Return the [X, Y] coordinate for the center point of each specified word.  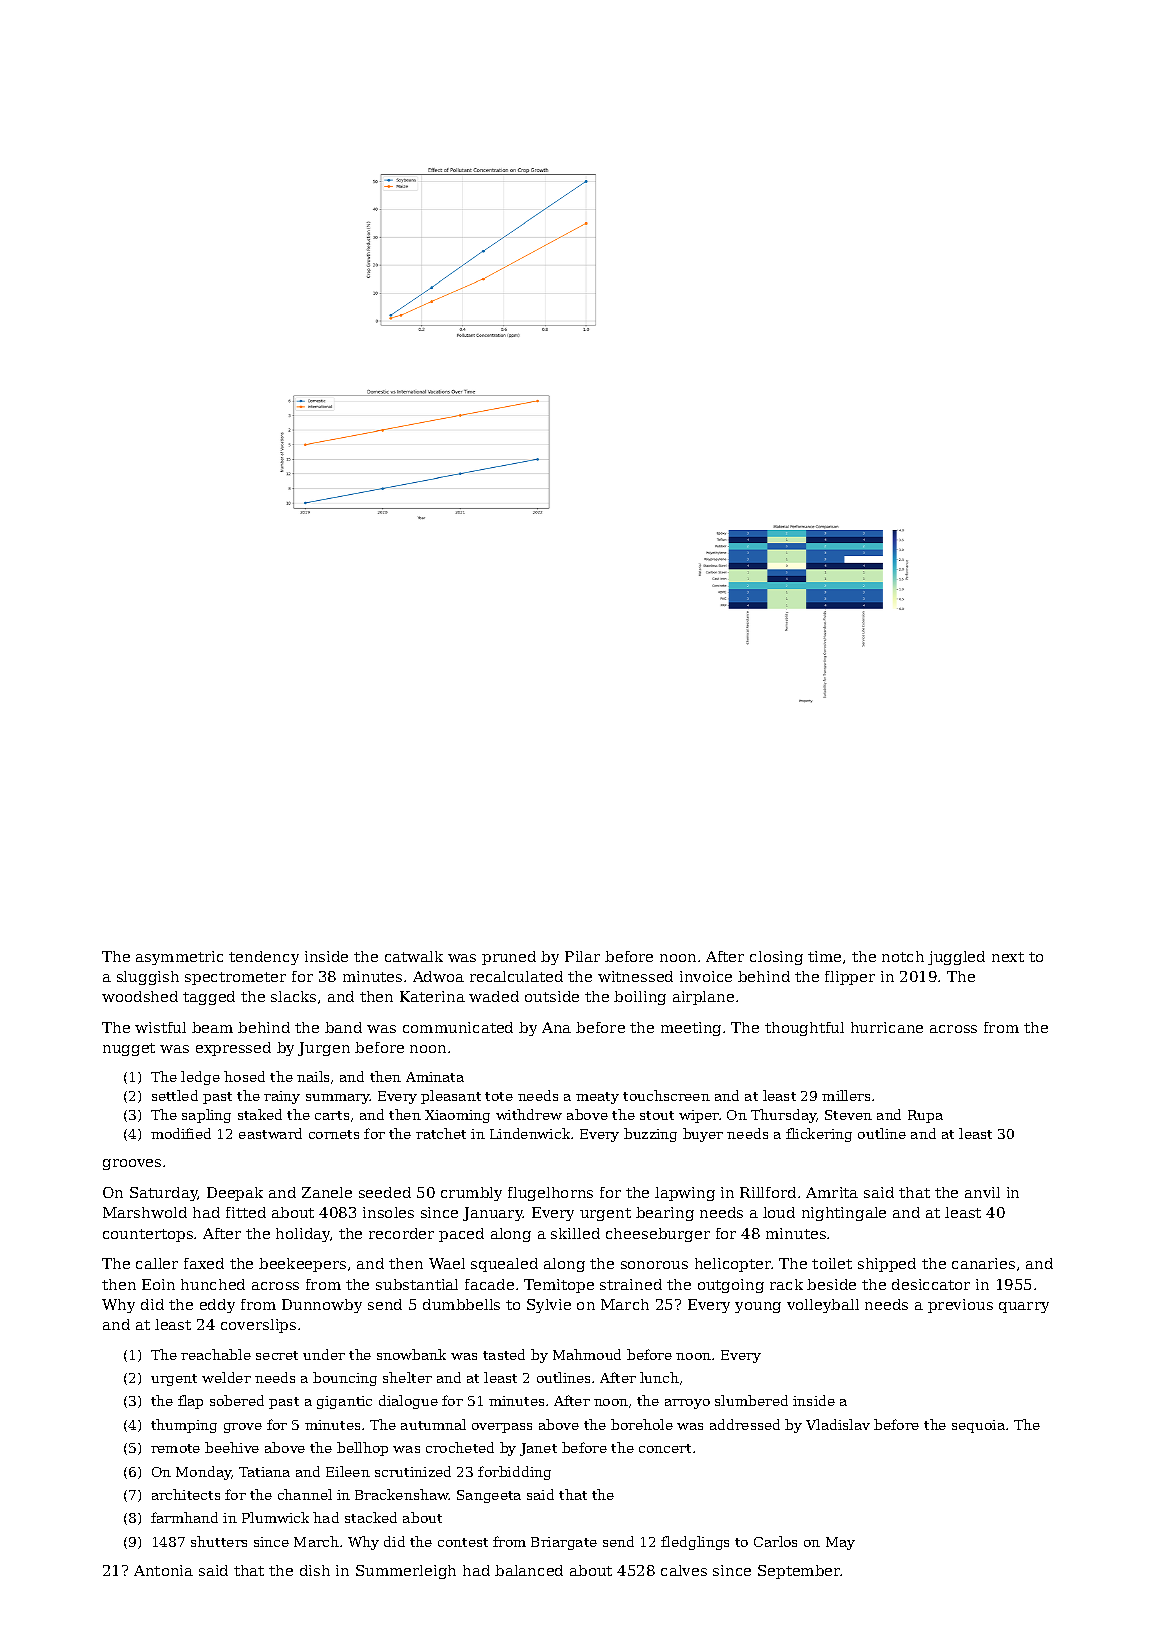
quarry [1024, 1307]
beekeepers [302, 1265]
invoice [706, 976]
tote [499, 1096]
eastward [270, 1133]
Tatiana [264, 1472]
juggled [956, 958]
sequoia [978, 1426]
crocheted [460, 1447]
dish [315, 1570]
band [343, 1027]
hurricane [887, 1027]
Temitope [559, 1286]
